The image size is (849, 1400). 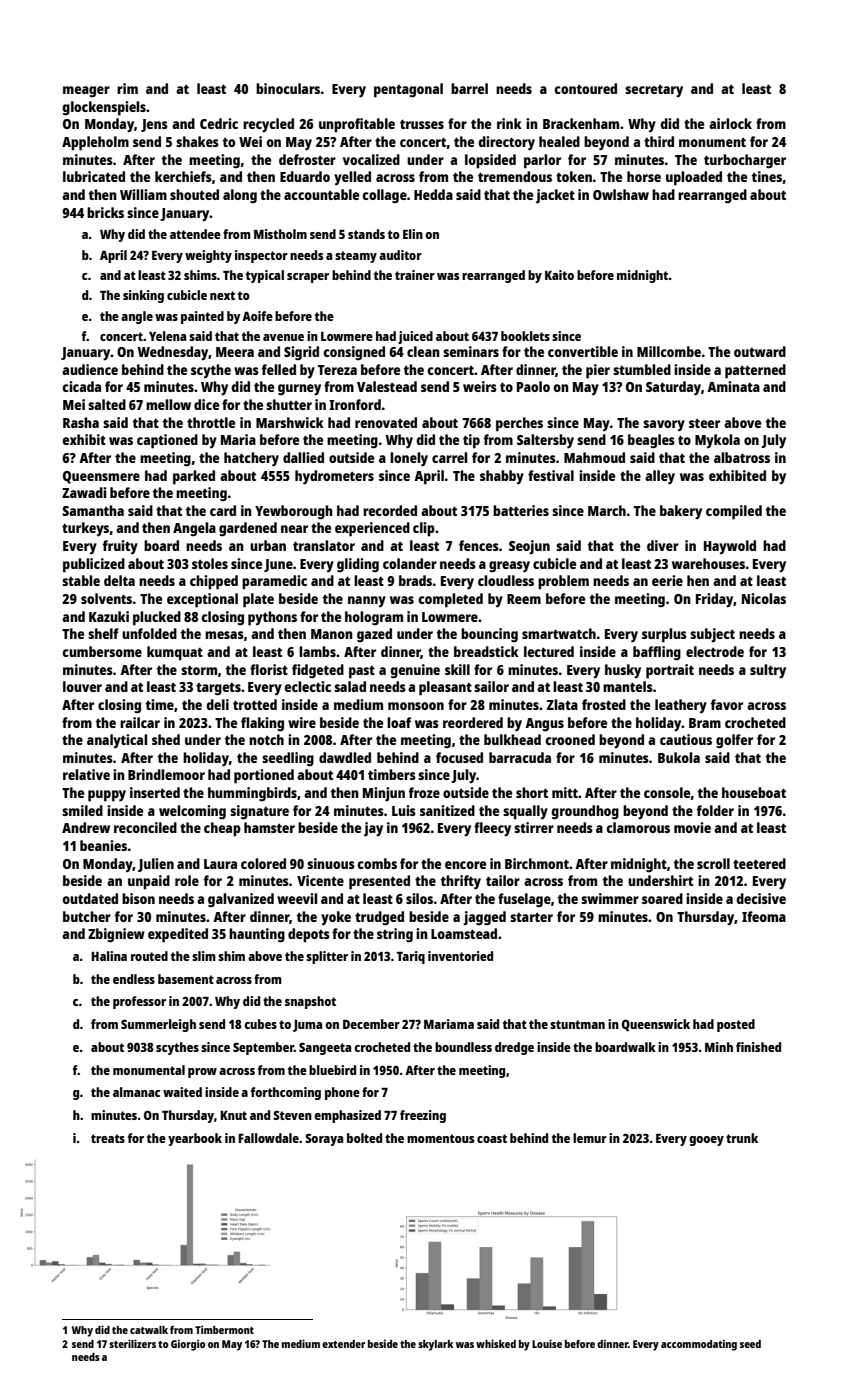 What do you see at coordinates (669, 351) in the screenshot?
I see `Millcombe` at bounding box center [669, 351].
